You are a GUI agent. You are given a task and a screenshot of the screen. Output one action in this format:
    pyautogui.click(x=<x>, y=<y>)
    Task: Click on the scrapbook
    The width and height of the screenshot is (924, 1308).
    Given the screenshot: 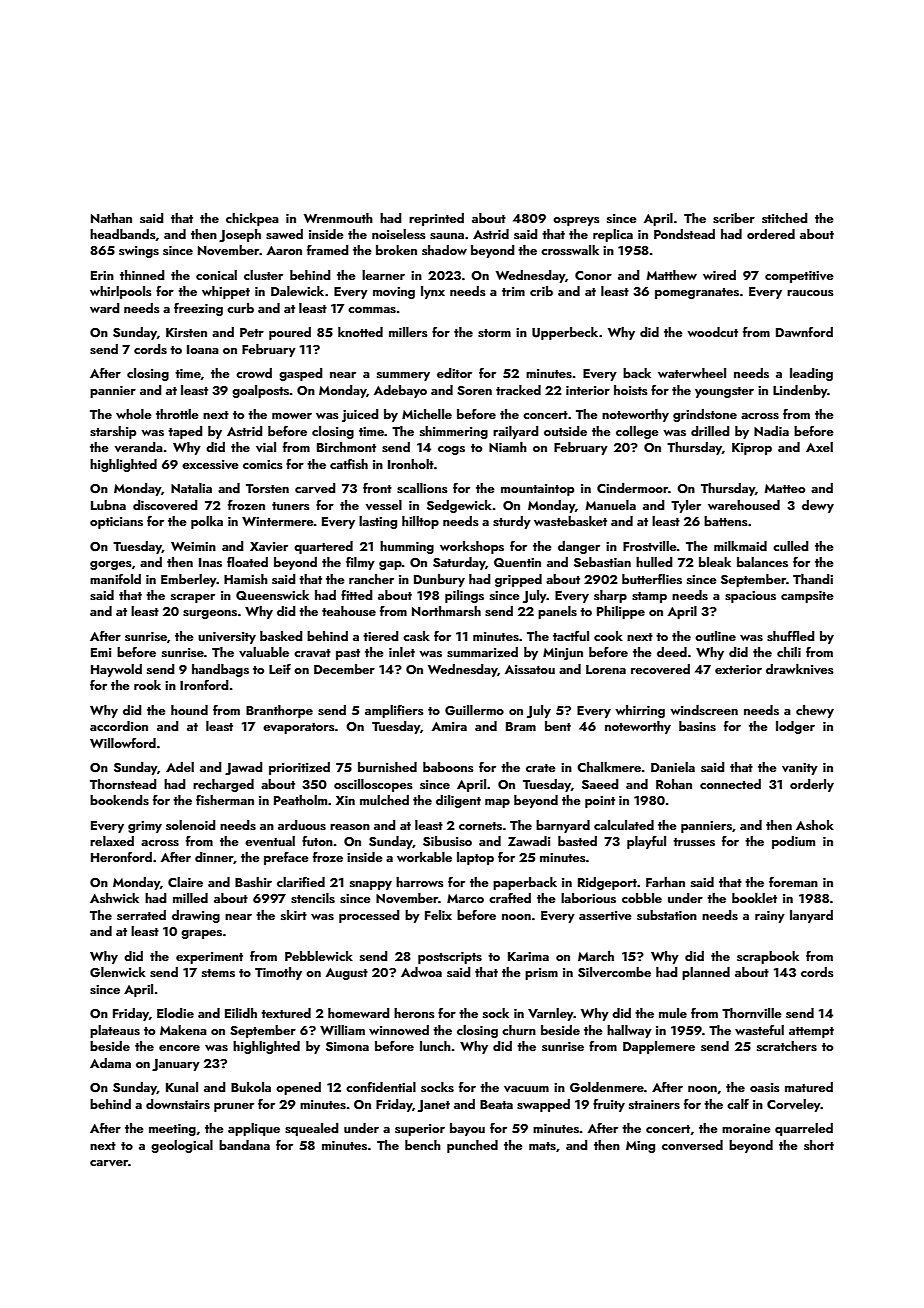 What is the action you would take?
    pyautogui.click(x=768, y=957)
